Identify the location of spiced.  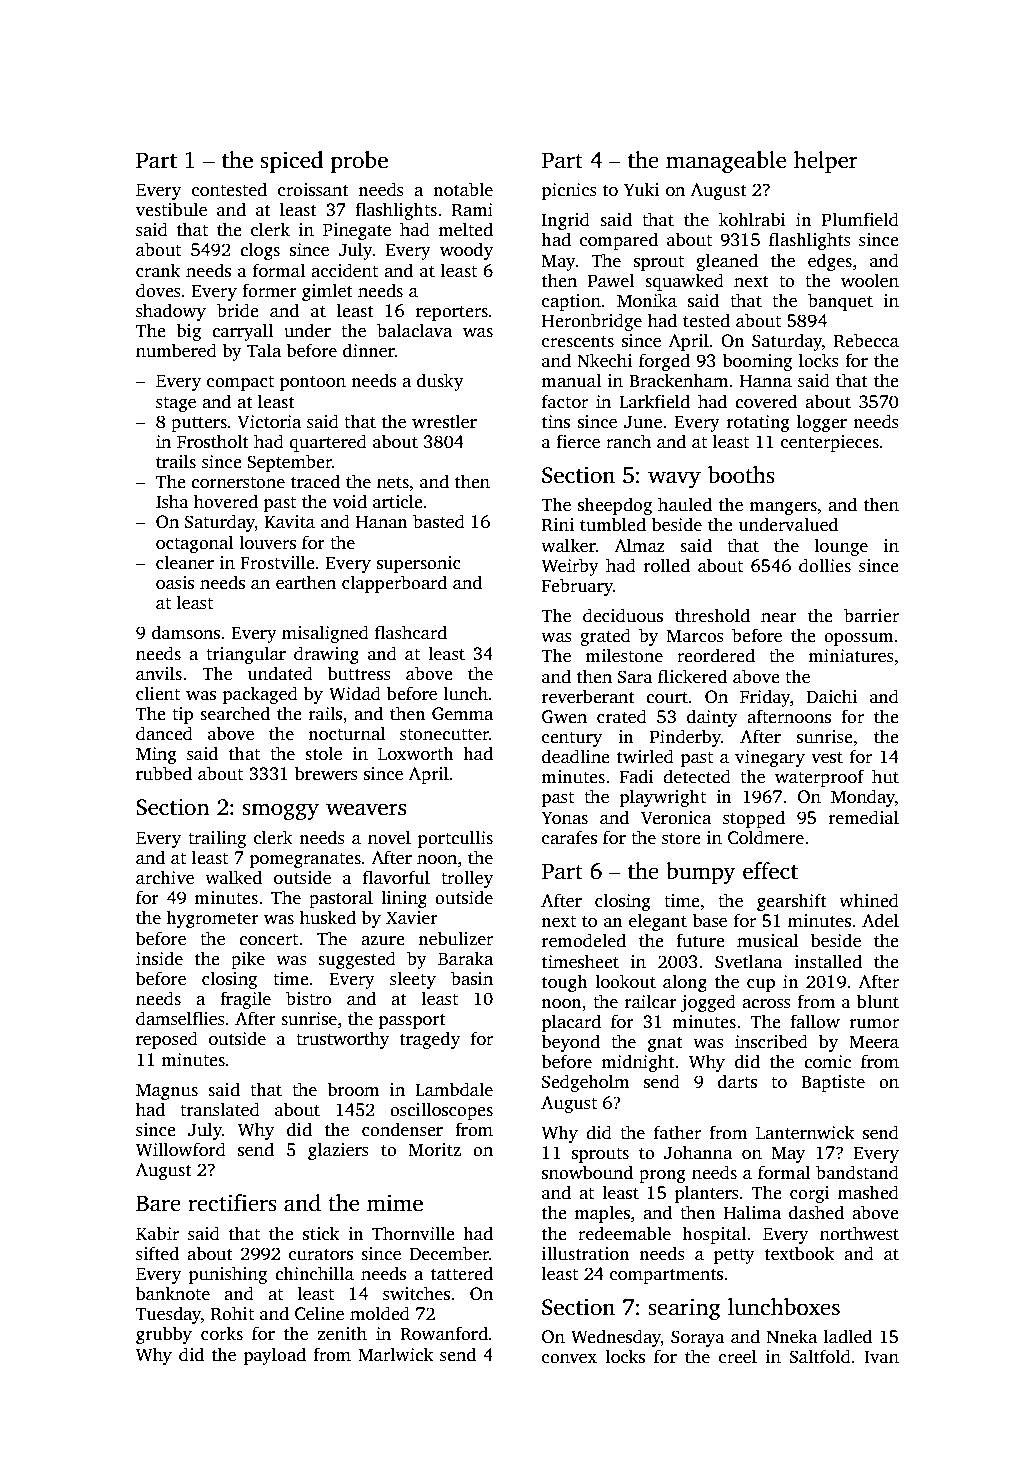
(291, 162).
